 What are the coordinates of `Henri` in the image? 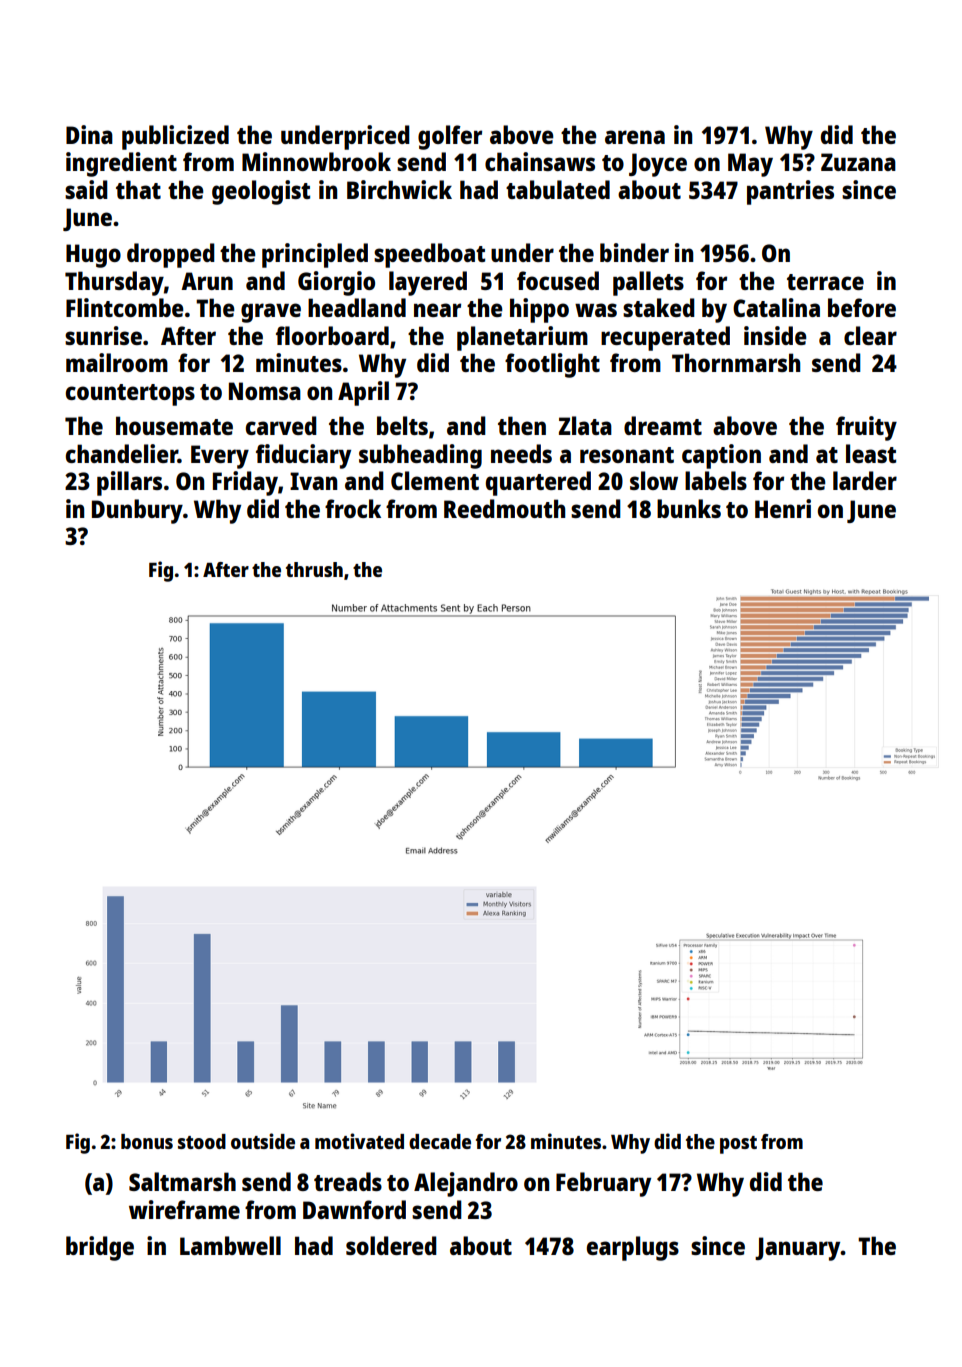 It's located at (783, 508).
